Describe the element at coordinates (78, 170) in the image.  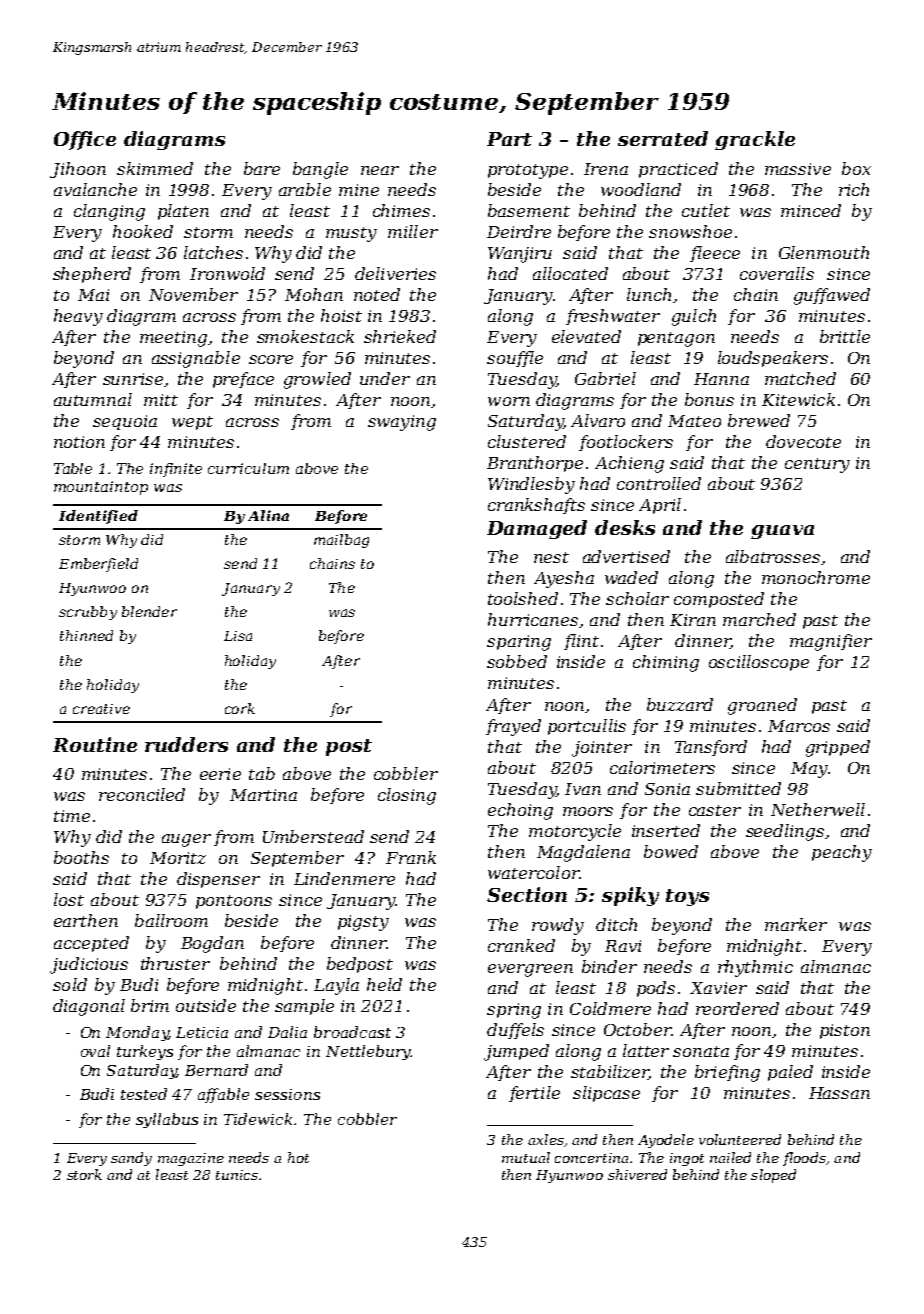
I see `Jihoon` at that location.
